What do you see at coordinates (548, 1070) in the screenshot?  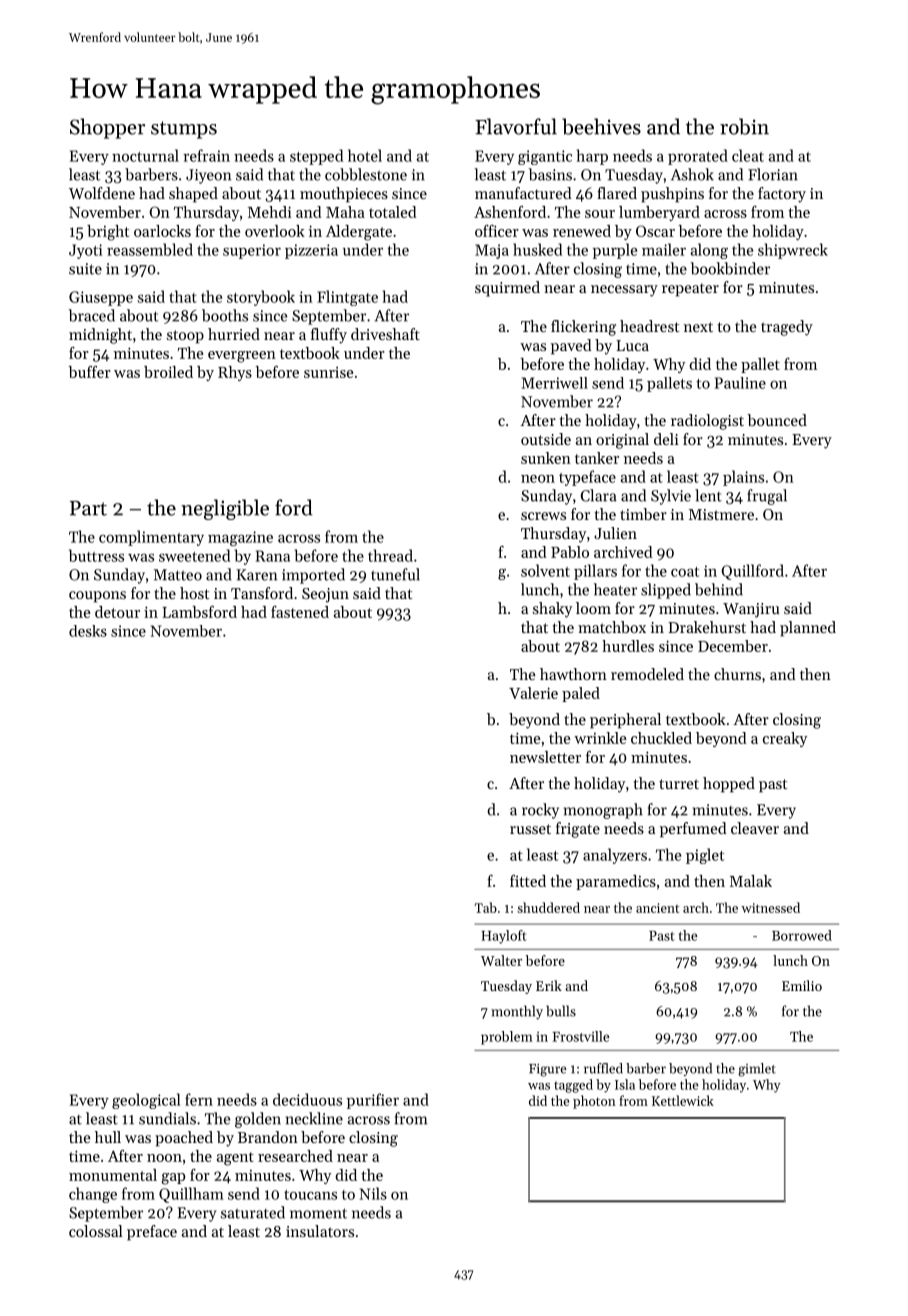 I see `Figure` at bounding box center [548, 1070].
